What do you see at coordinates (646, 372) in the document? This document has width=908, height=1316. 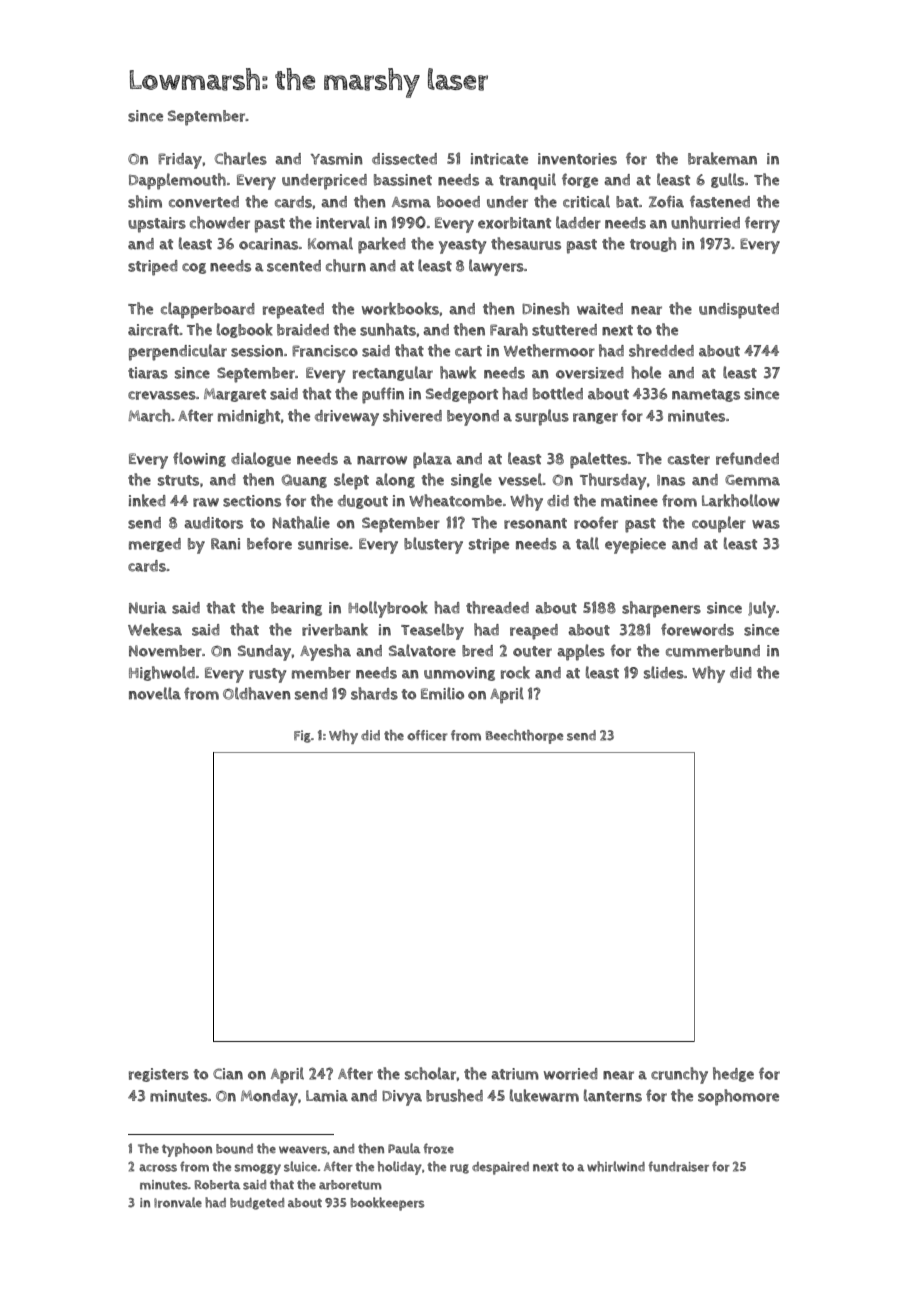 I see `hole` at bounding box center [646, 372].
